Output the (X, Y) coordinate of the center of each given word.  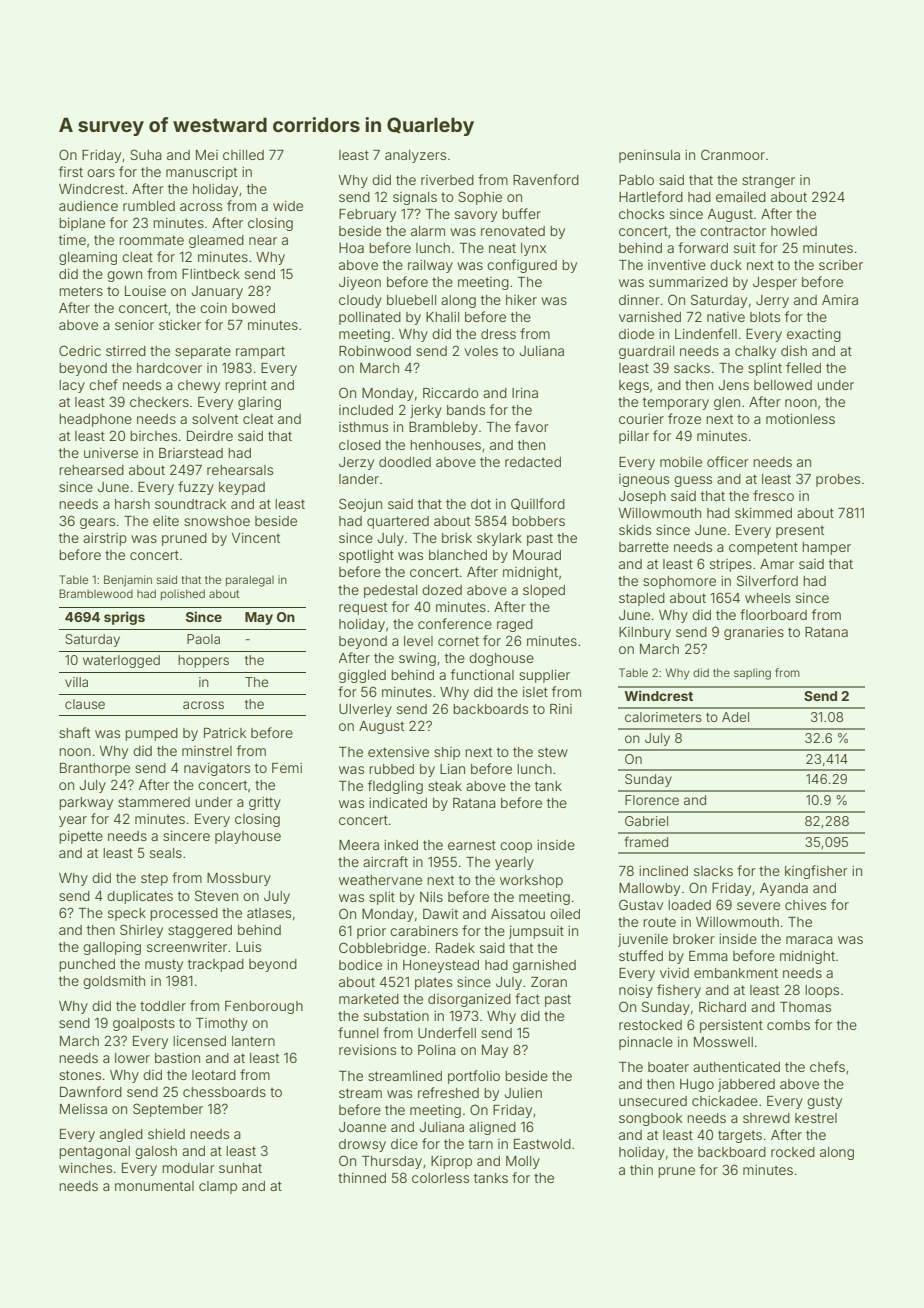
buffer (521, 213)
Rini (561, 709)
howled (794, 231)
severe (758, 906)
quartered (398, 522)
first (71, 171)
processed (184, 914)
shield (166, 1134)
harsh (132, 504)
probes (838, 480)
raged (515, 625)
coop (516, 847)
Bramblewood (96, 593)
